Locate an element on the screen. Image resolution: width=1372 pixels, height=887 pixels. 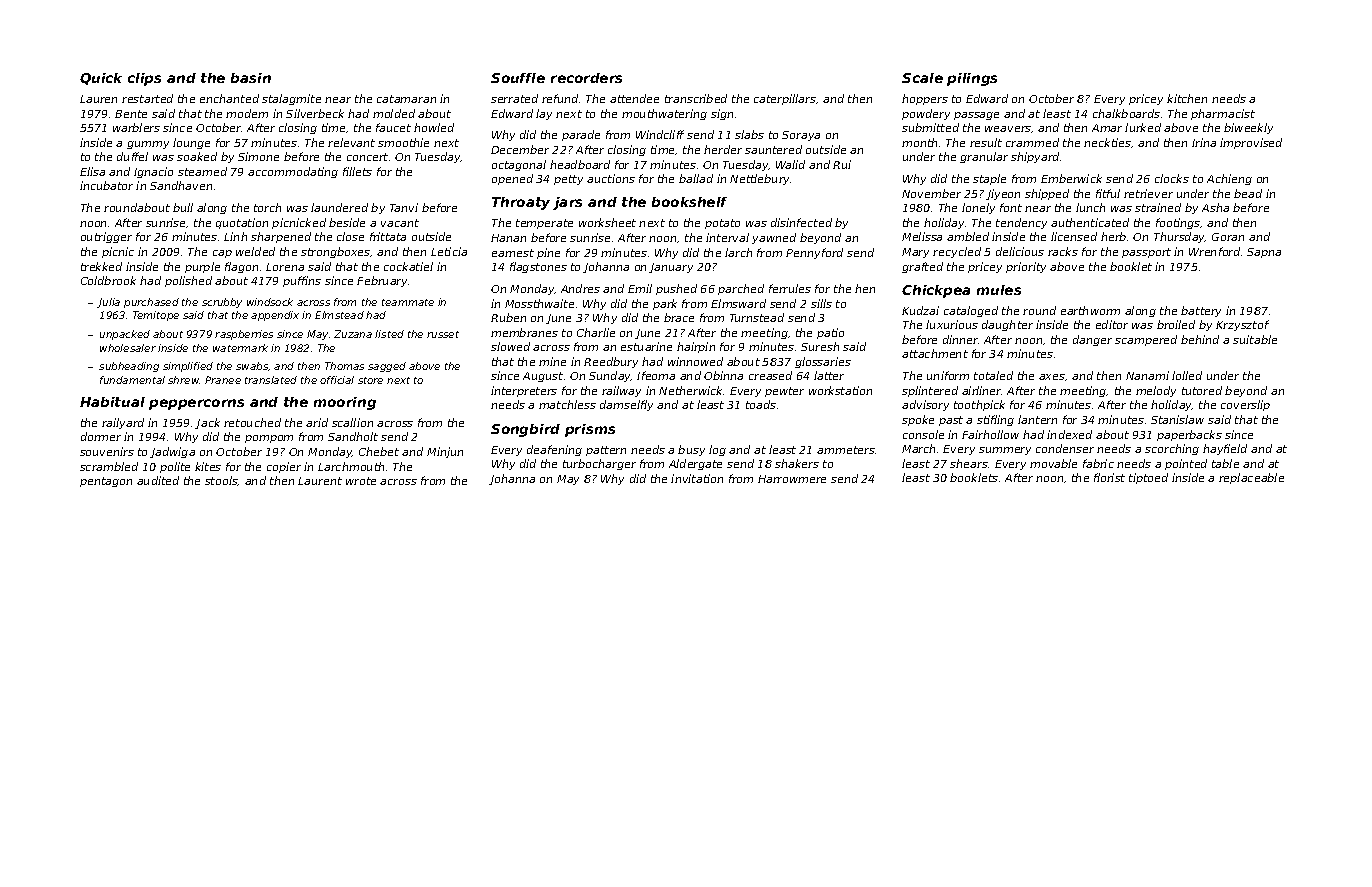
battery is located at coordinates (1201, 311).
